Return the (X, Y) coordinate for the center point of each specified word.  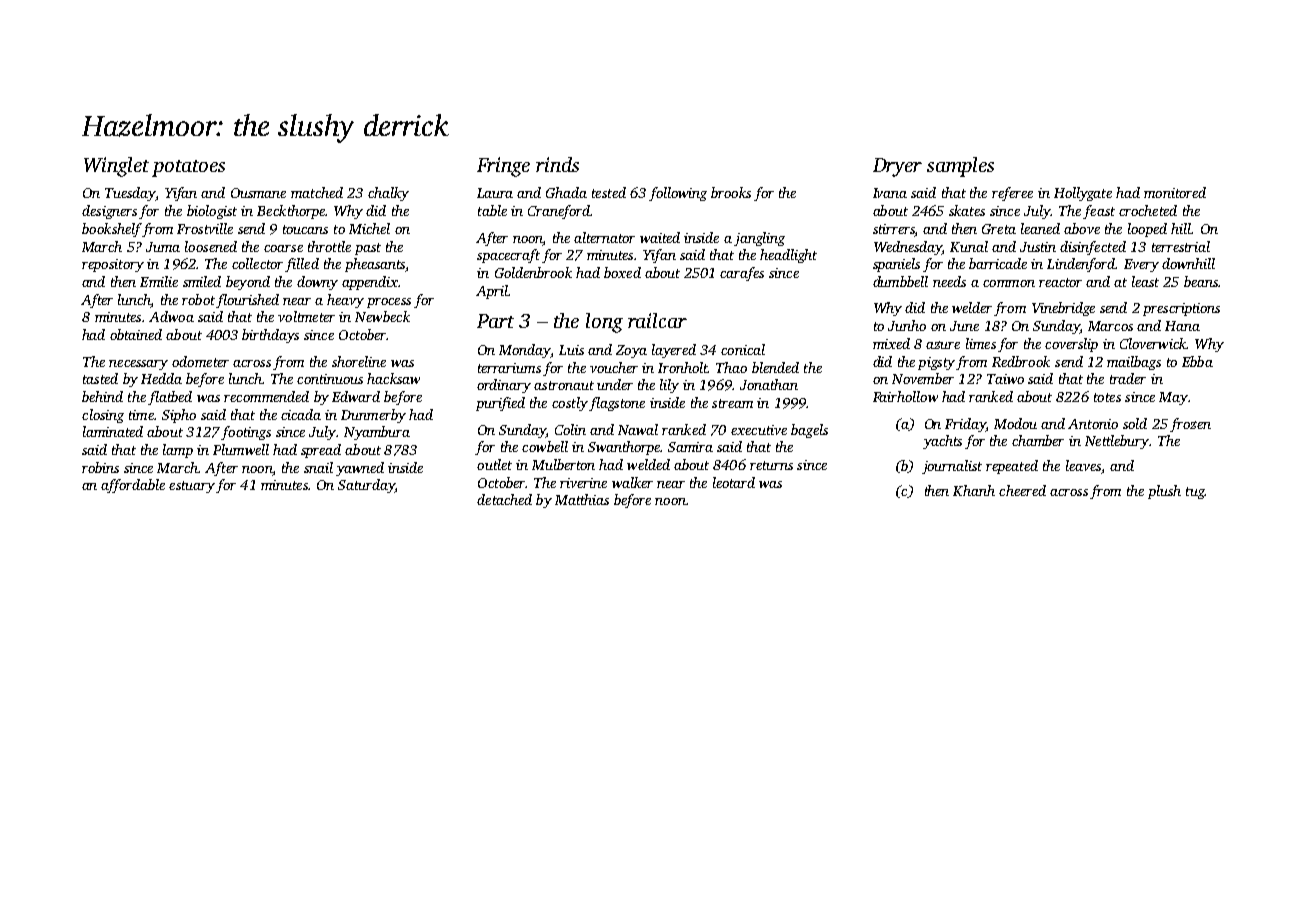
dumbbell (900, 281)
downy (317, 283)
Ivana (890, 193)
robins (100, 467)
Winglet (116, 167)
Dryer (897, 167)
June (964, 326)
